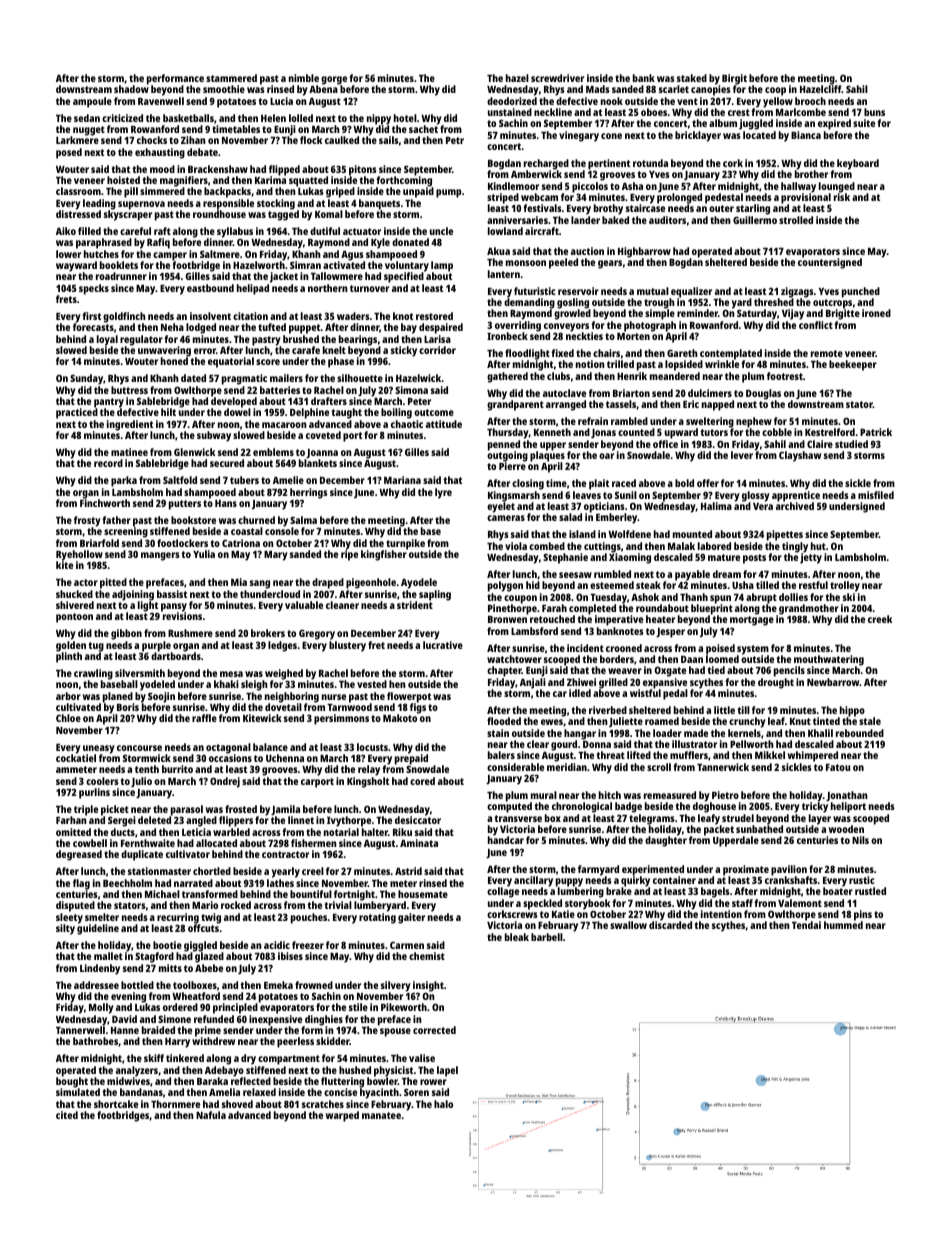  I want to click on buns, so click(874, 112).
